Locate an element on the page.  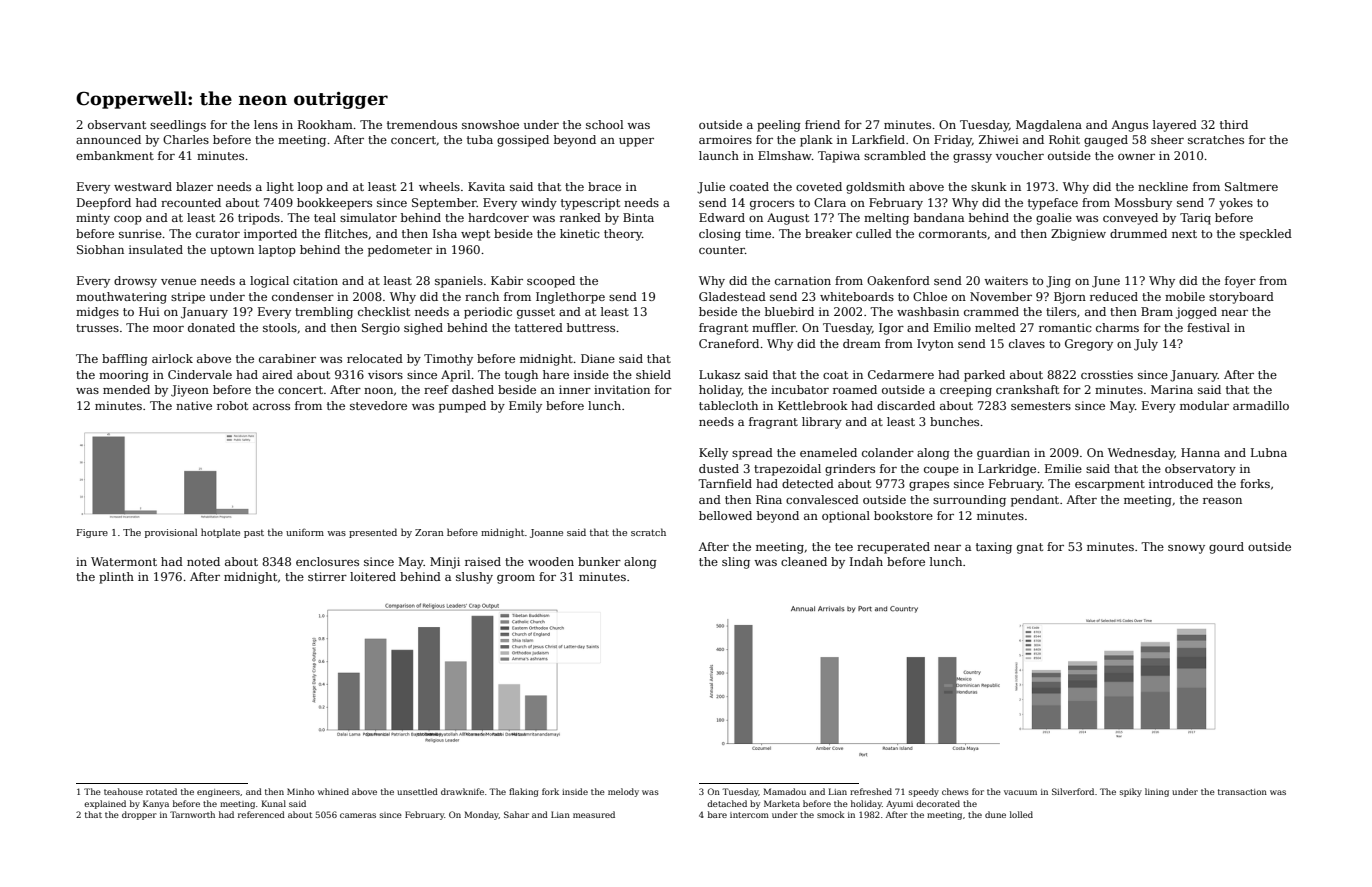
Kettlebrook is located at coordinates (813, 405).
